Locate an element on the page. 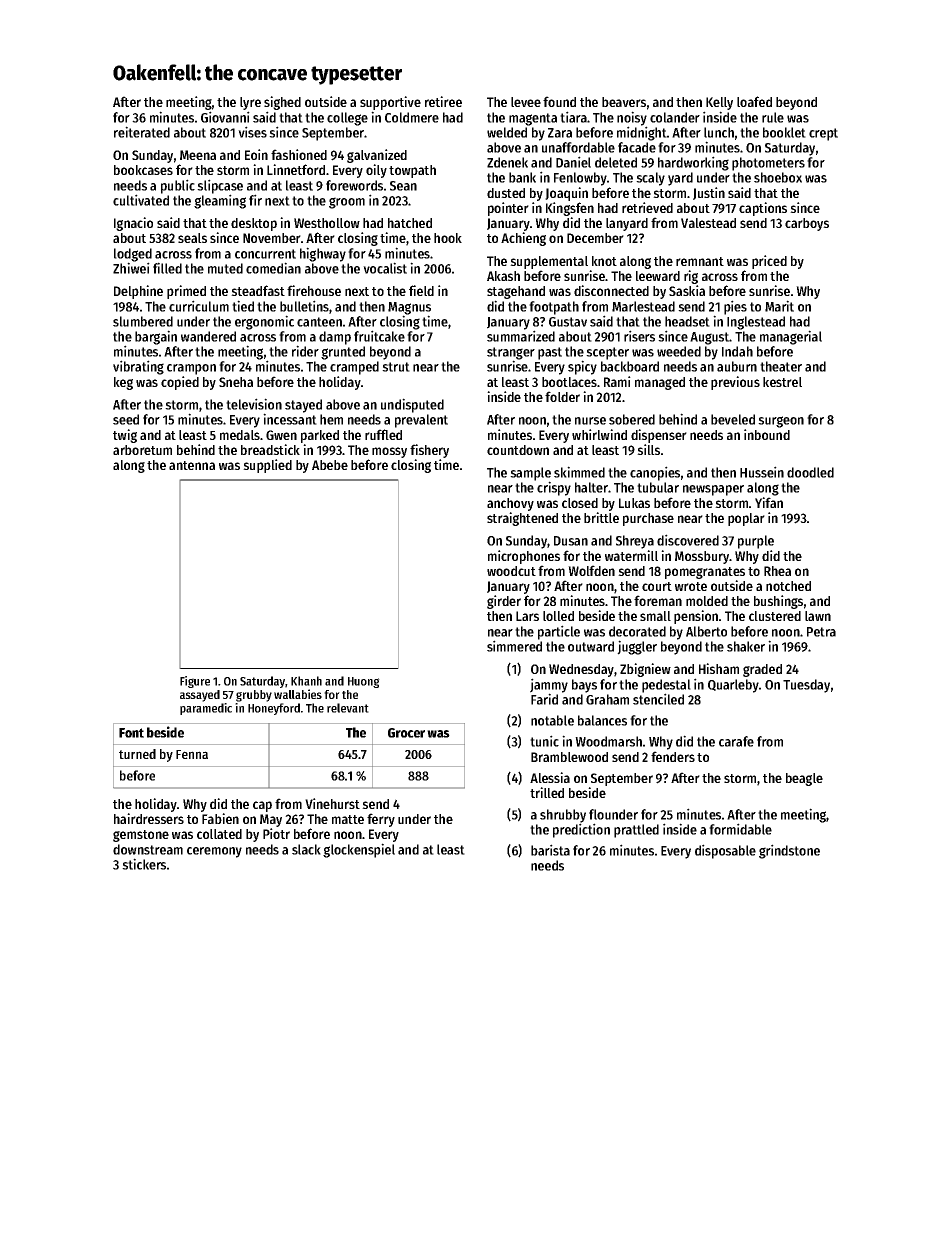 Image resolution: width=952 pixels, height=1233 pixels. pomegranates is located at coordinates (705, 573).
